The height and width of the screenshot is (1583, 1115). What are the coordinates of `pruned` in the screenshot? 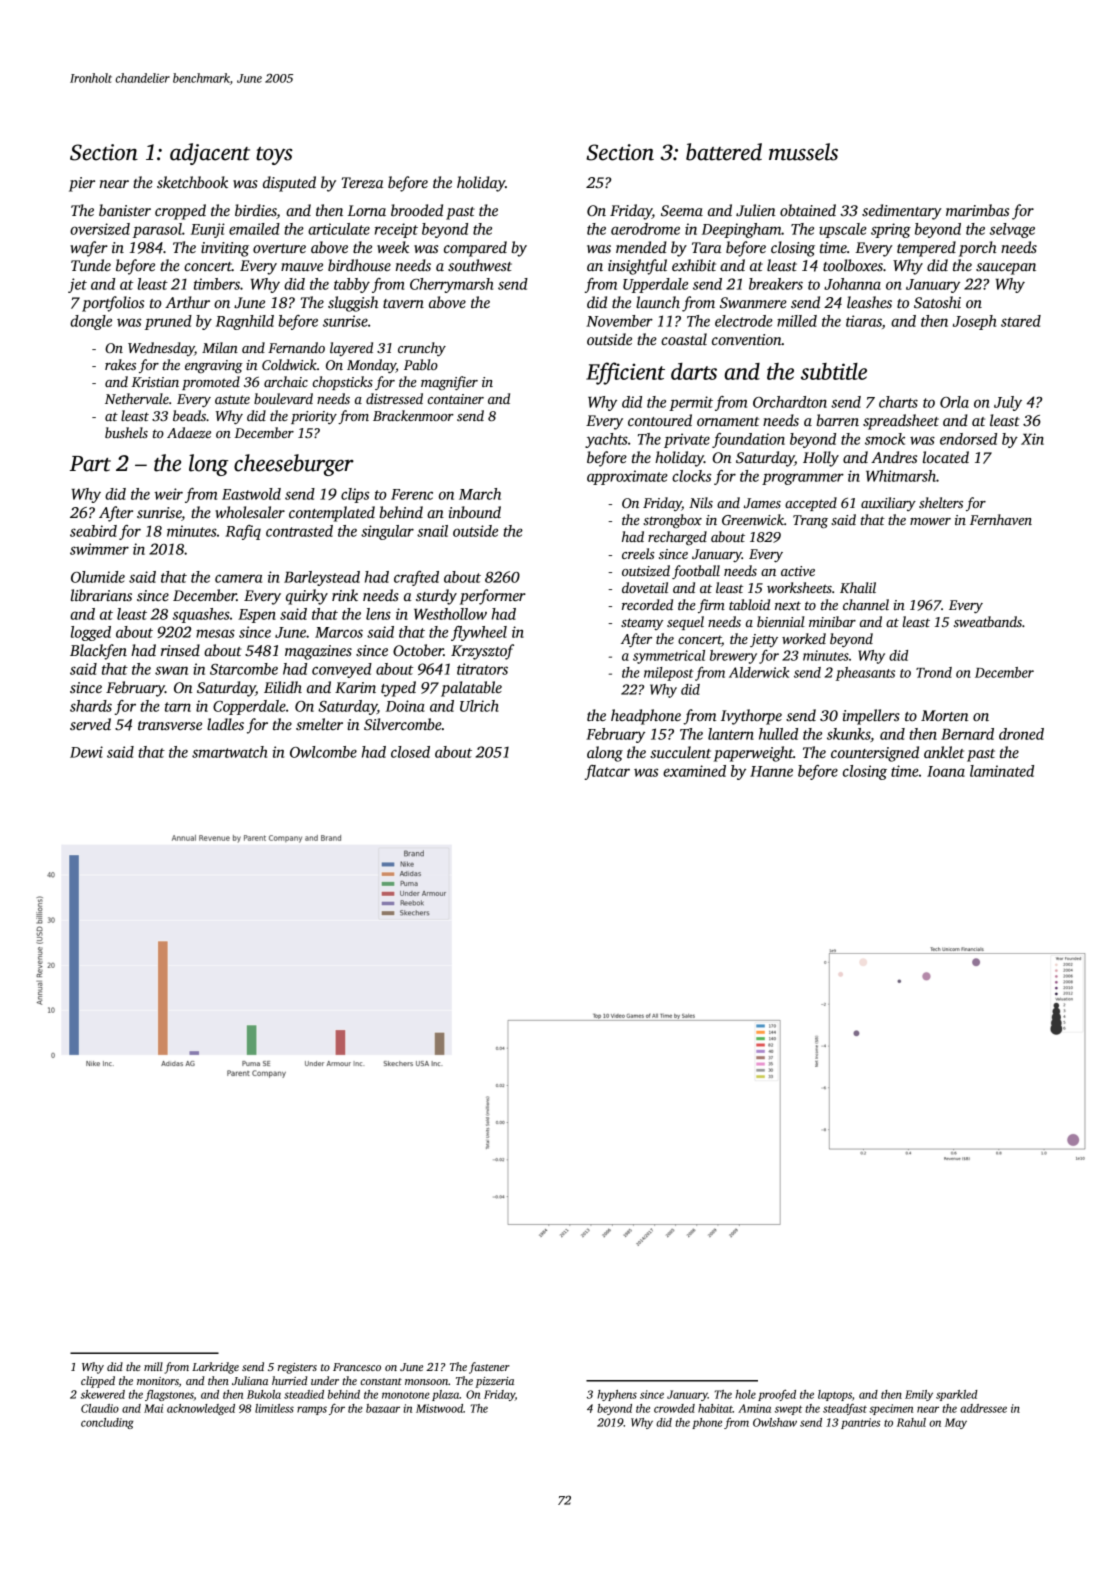 It's located at (168, 322).
